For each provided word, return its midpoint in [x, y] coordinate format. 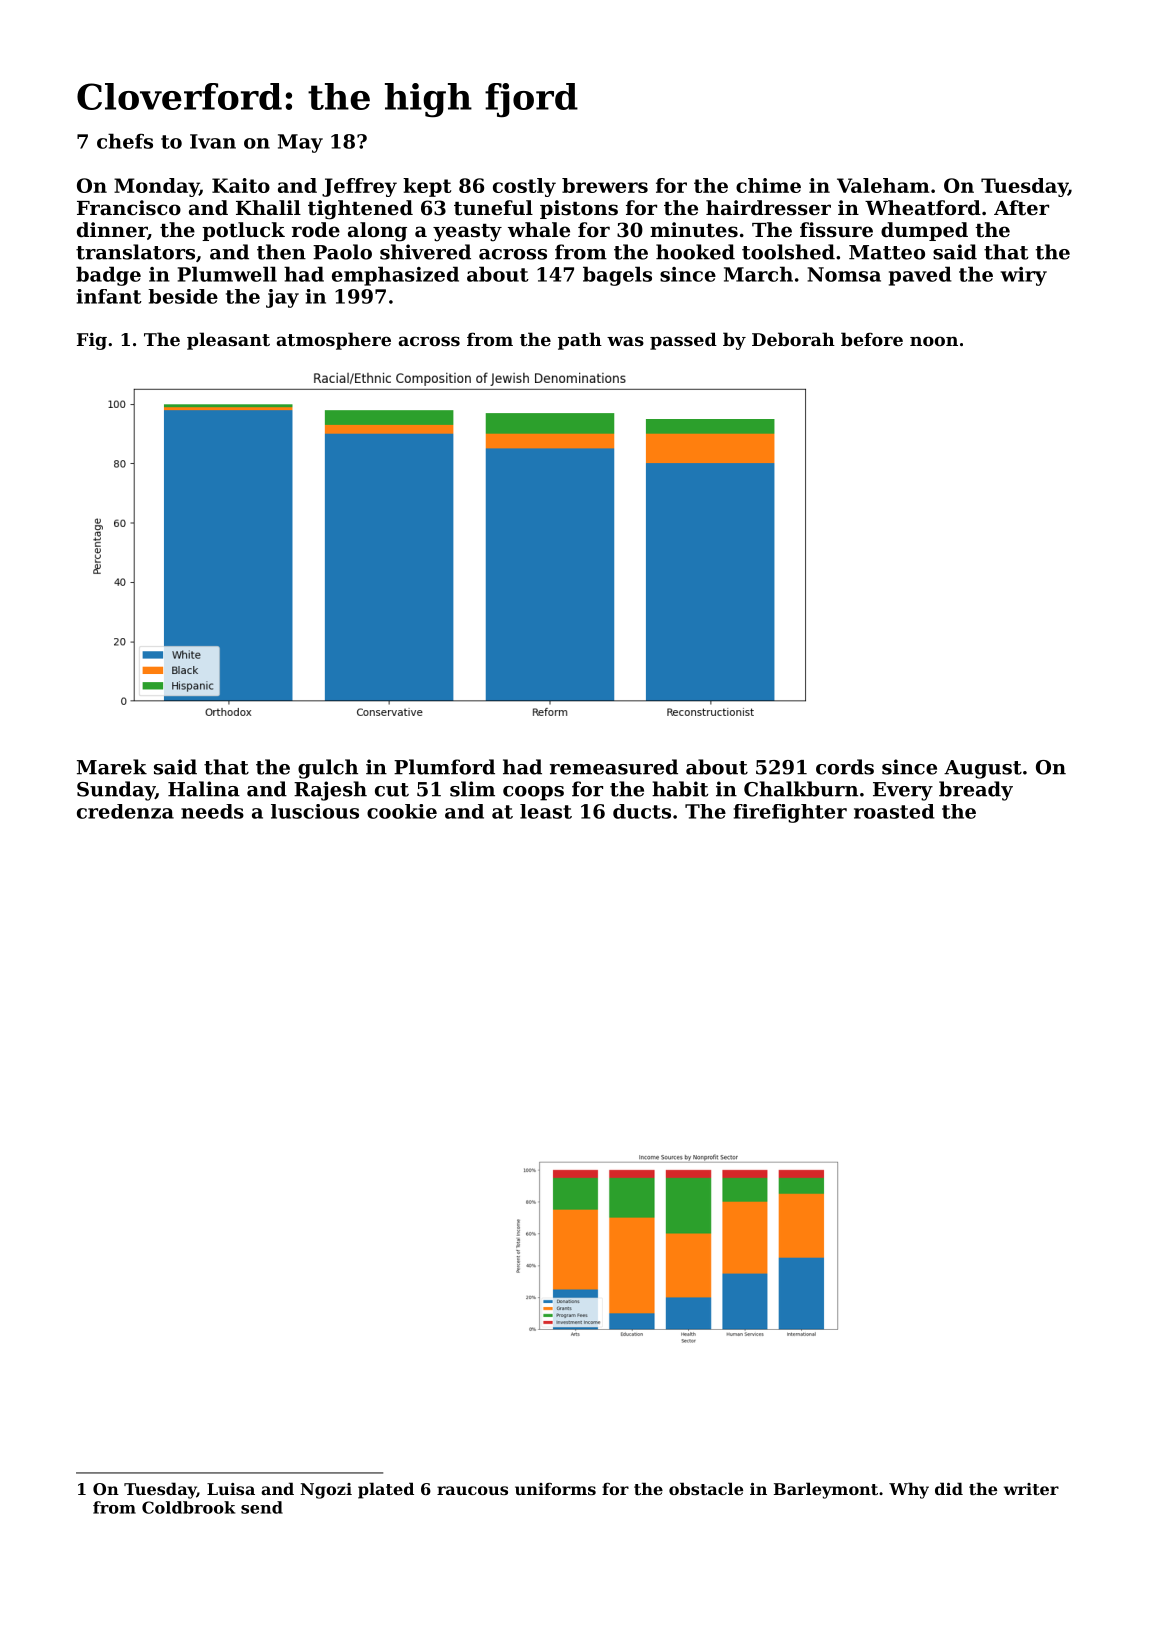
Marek [112, 767]
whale [539, 229]
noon [934, 341]
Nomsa [844, 274]
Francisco [129, 208]
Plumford [444, 767]
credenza [125, 811]
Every [903, 791]
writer [1031, 1489]
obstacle [706, 1488]
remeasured [614, 767]
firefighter [790, 813]
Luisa [231, 1489]
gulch [328, 769]
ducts [642, 811]
